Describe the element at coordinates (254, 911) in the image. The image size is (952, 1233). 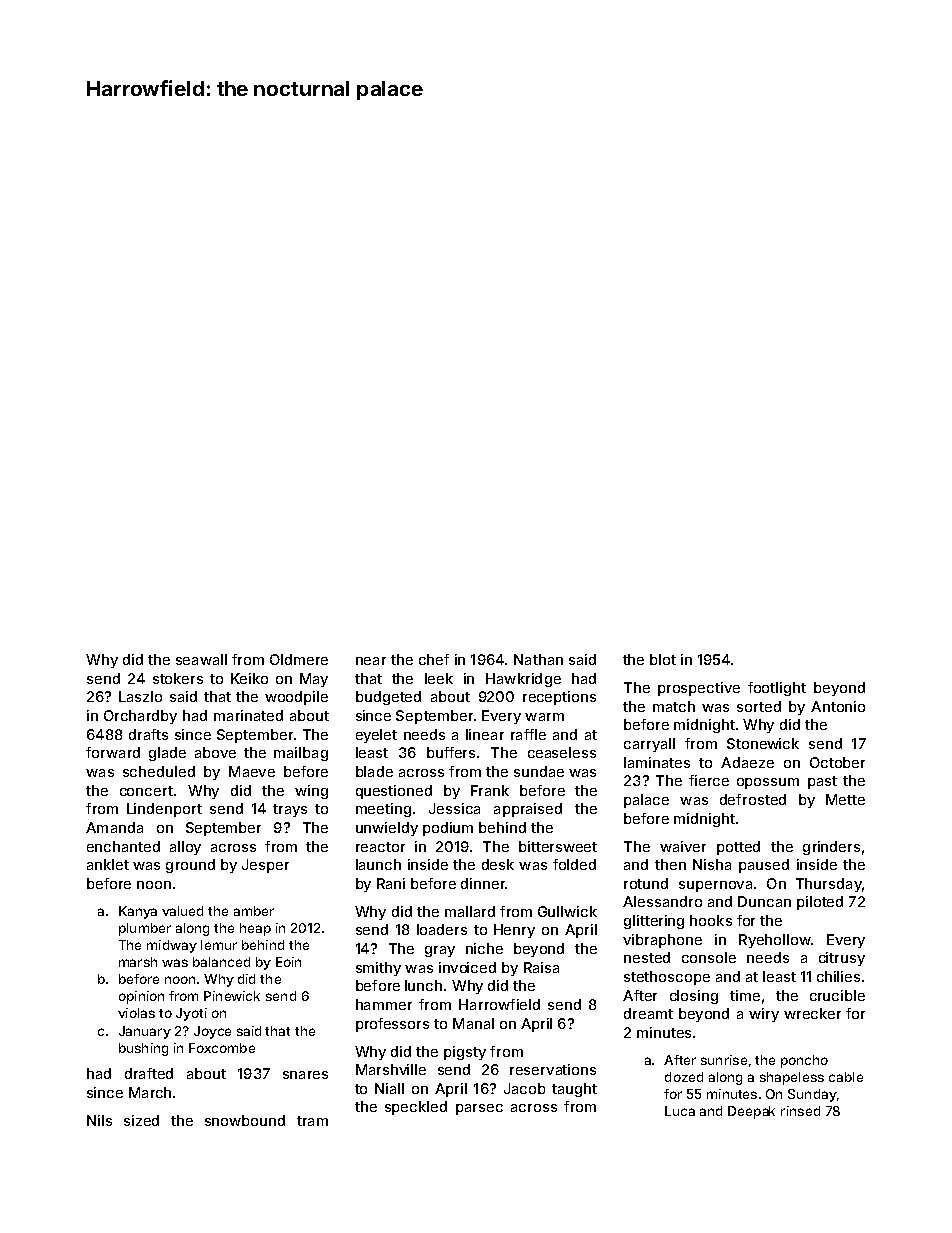
I see `amber` at that location.
